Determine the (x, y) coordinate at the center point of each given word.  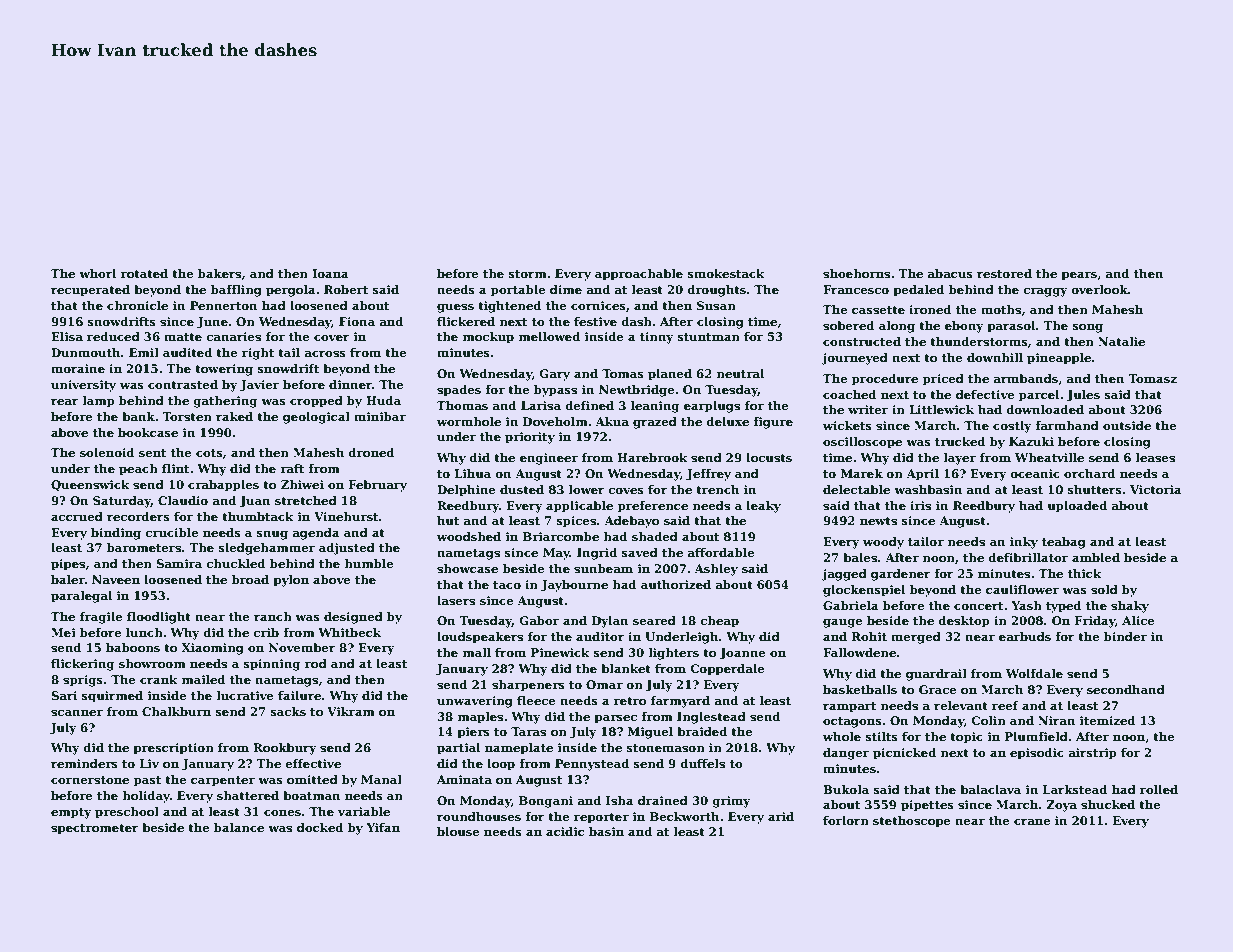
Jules (1083, 396)
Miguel (650, 733)
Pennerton (223, 305)
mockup (488, 338)
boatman (311, 795)
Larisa (541, 405)
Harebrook (652, 457)
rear (65, 402)
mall (477, 652)
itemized (1107, 720)
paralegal (81, 597)
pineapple (1059, 359)
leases (1155, 457)
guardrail (936, 675)
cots (209, 453)
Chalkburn (176, 711)
